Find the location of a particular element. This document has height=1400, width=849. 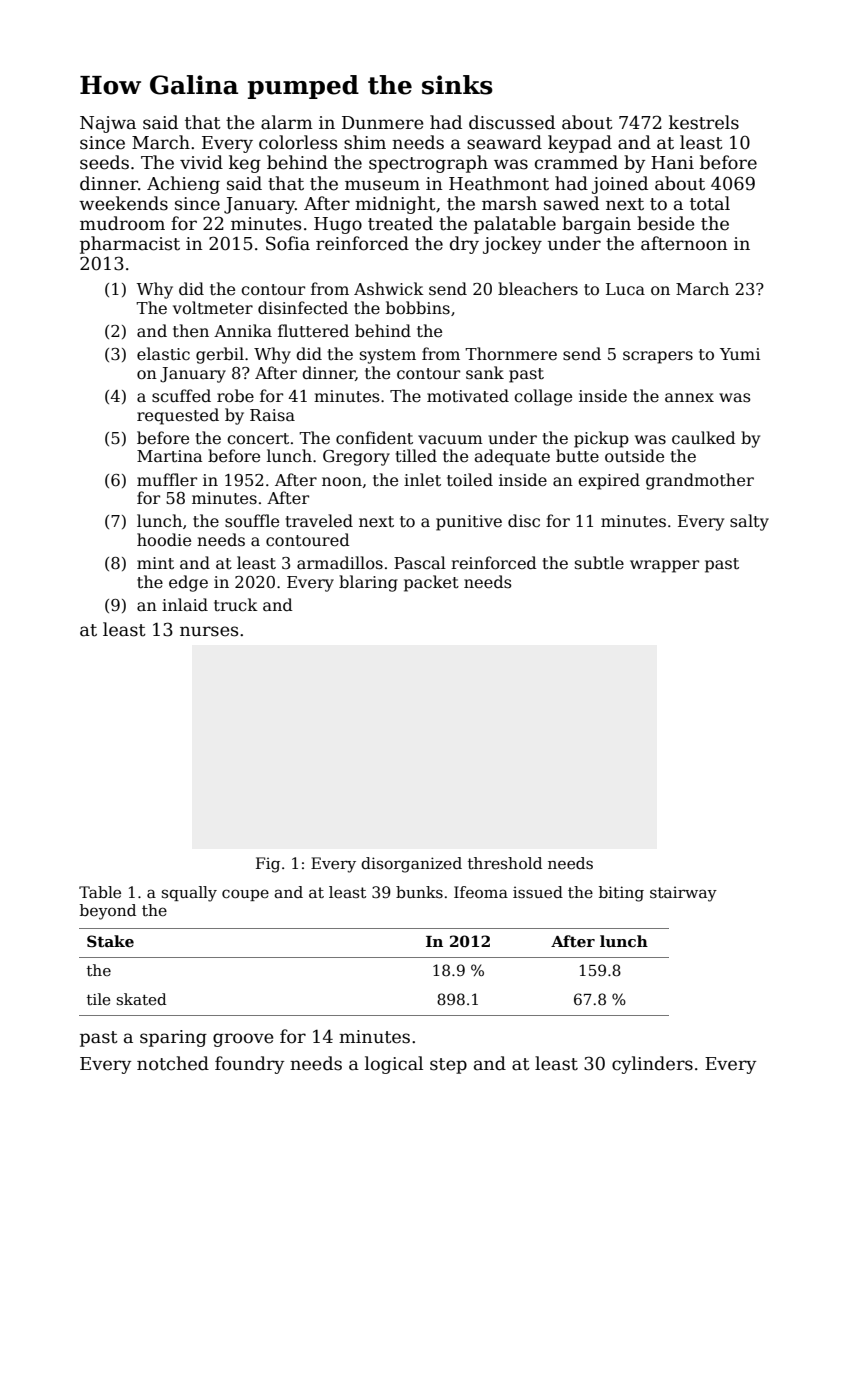

Yumi is located at coordinates (740, 354).
